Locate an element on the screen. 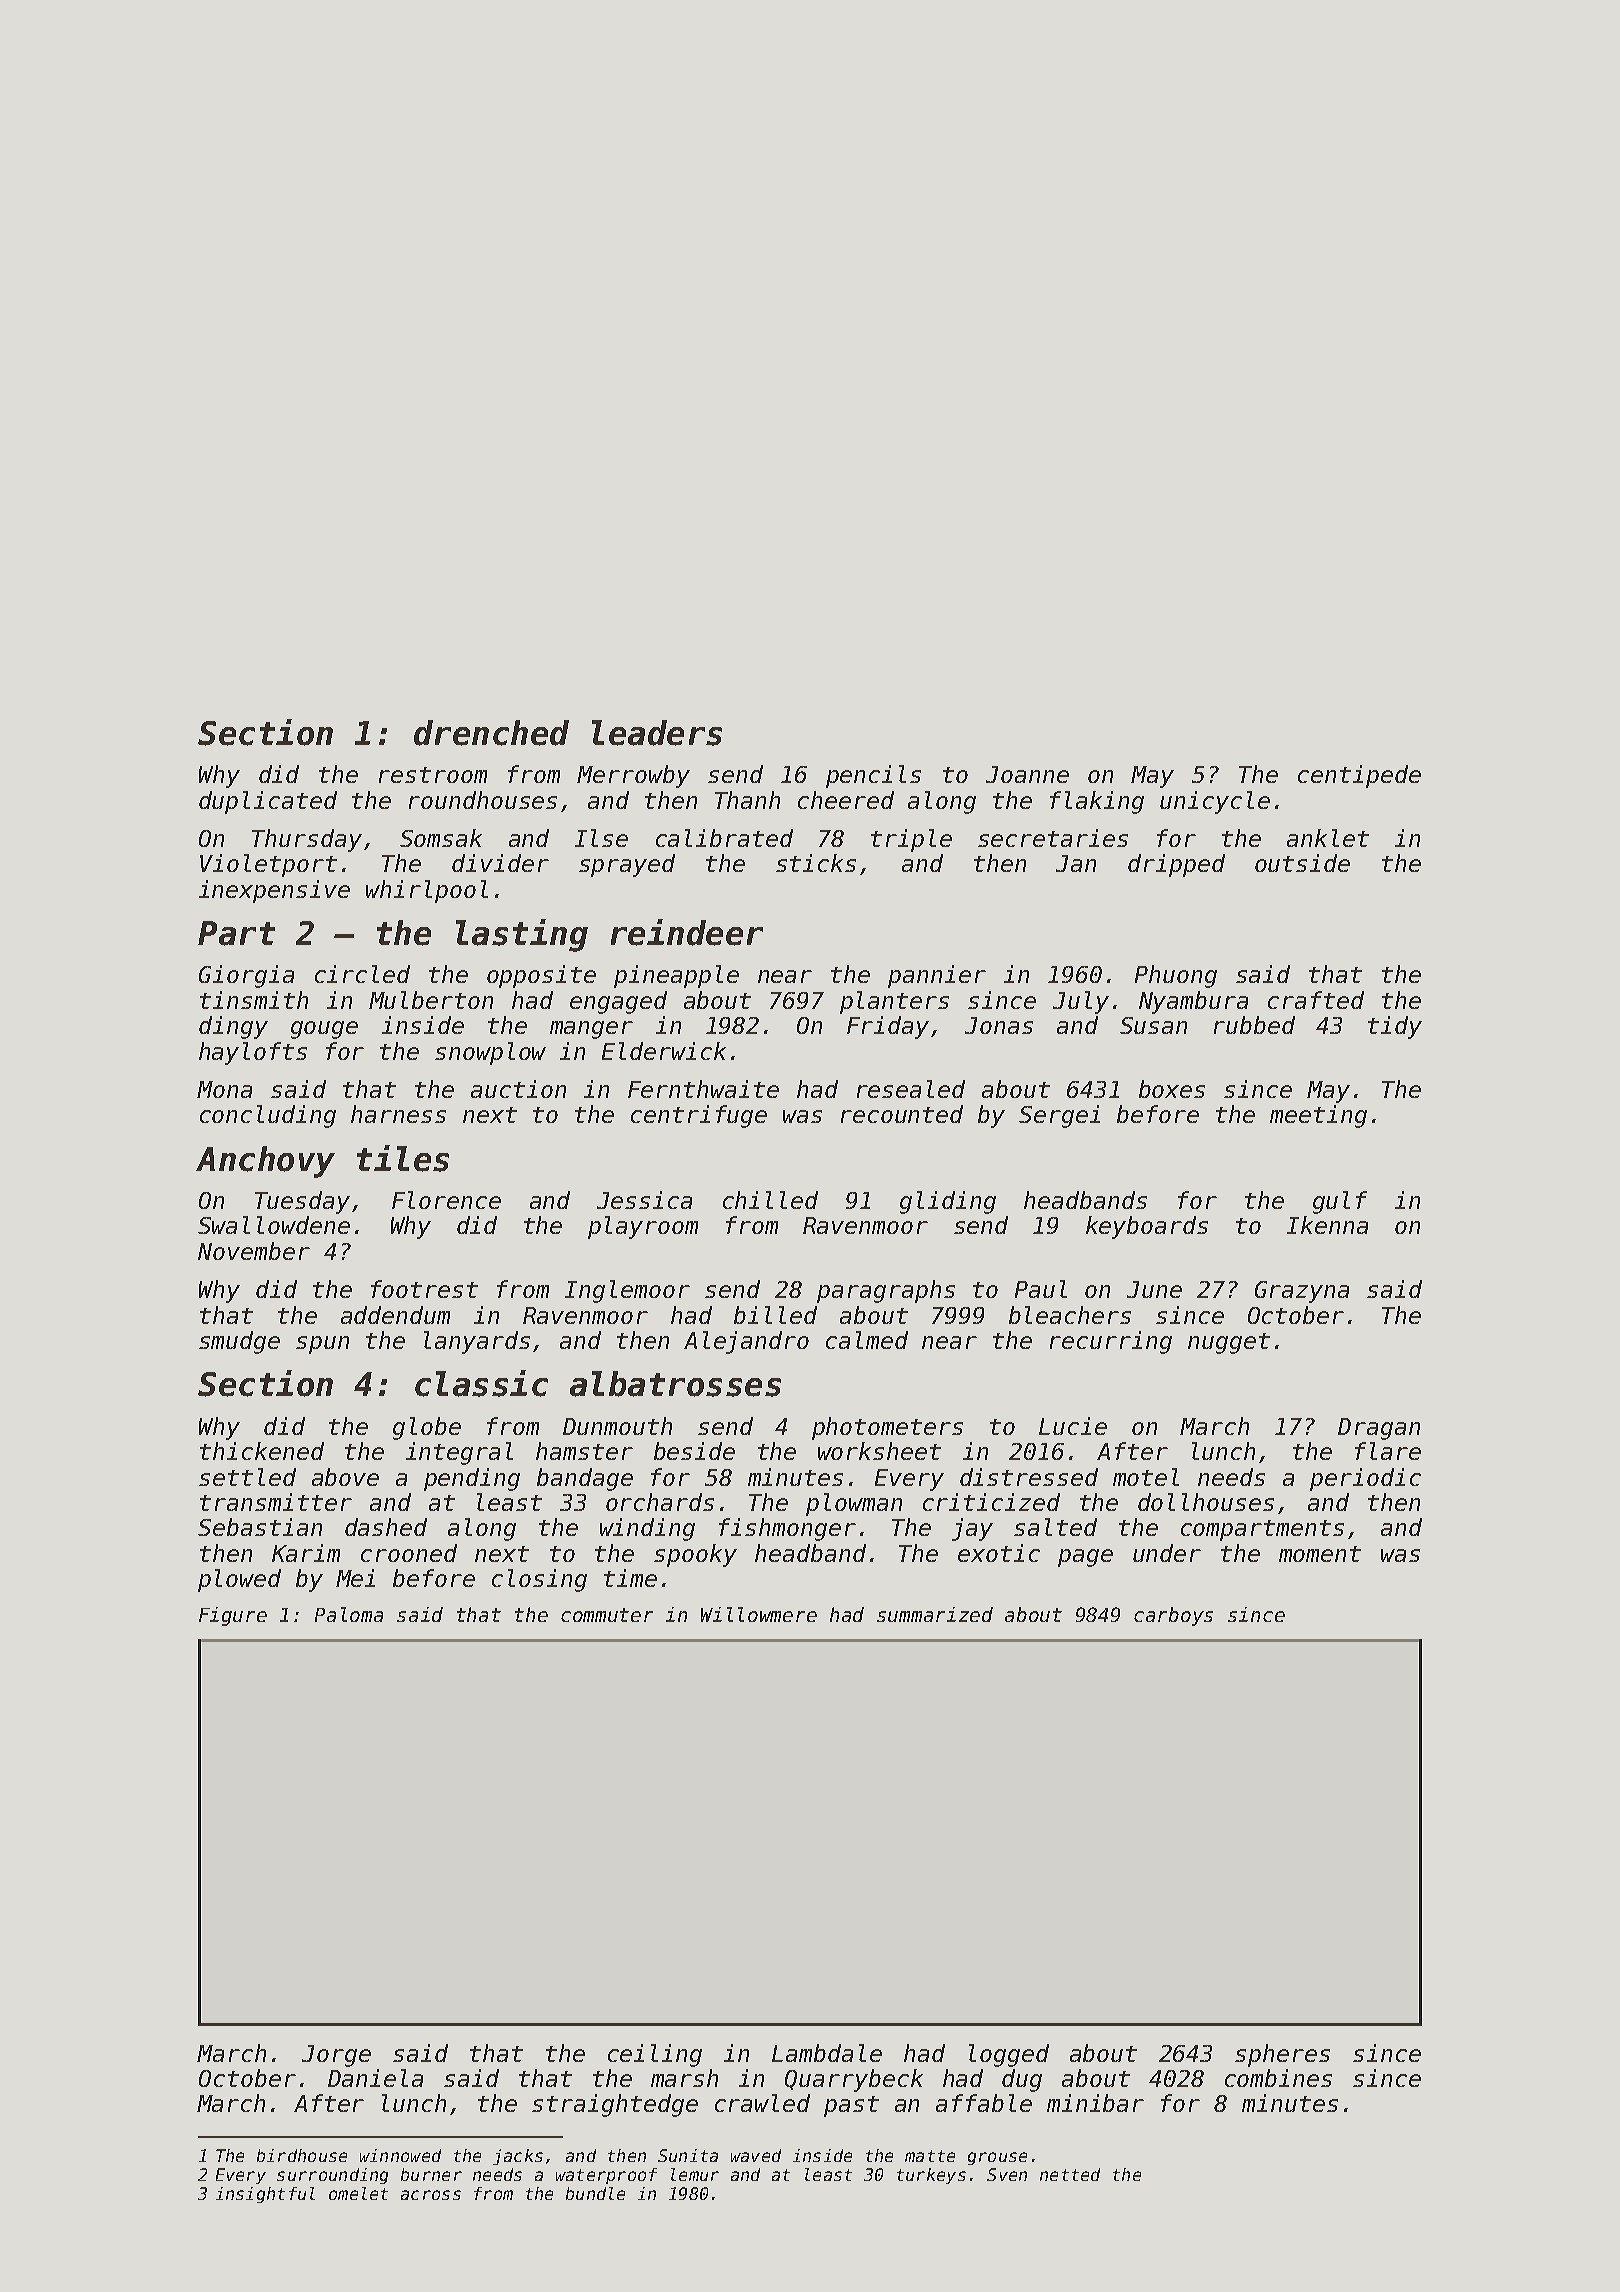  Quarrybeck is located at coordinates (854, 2080).
